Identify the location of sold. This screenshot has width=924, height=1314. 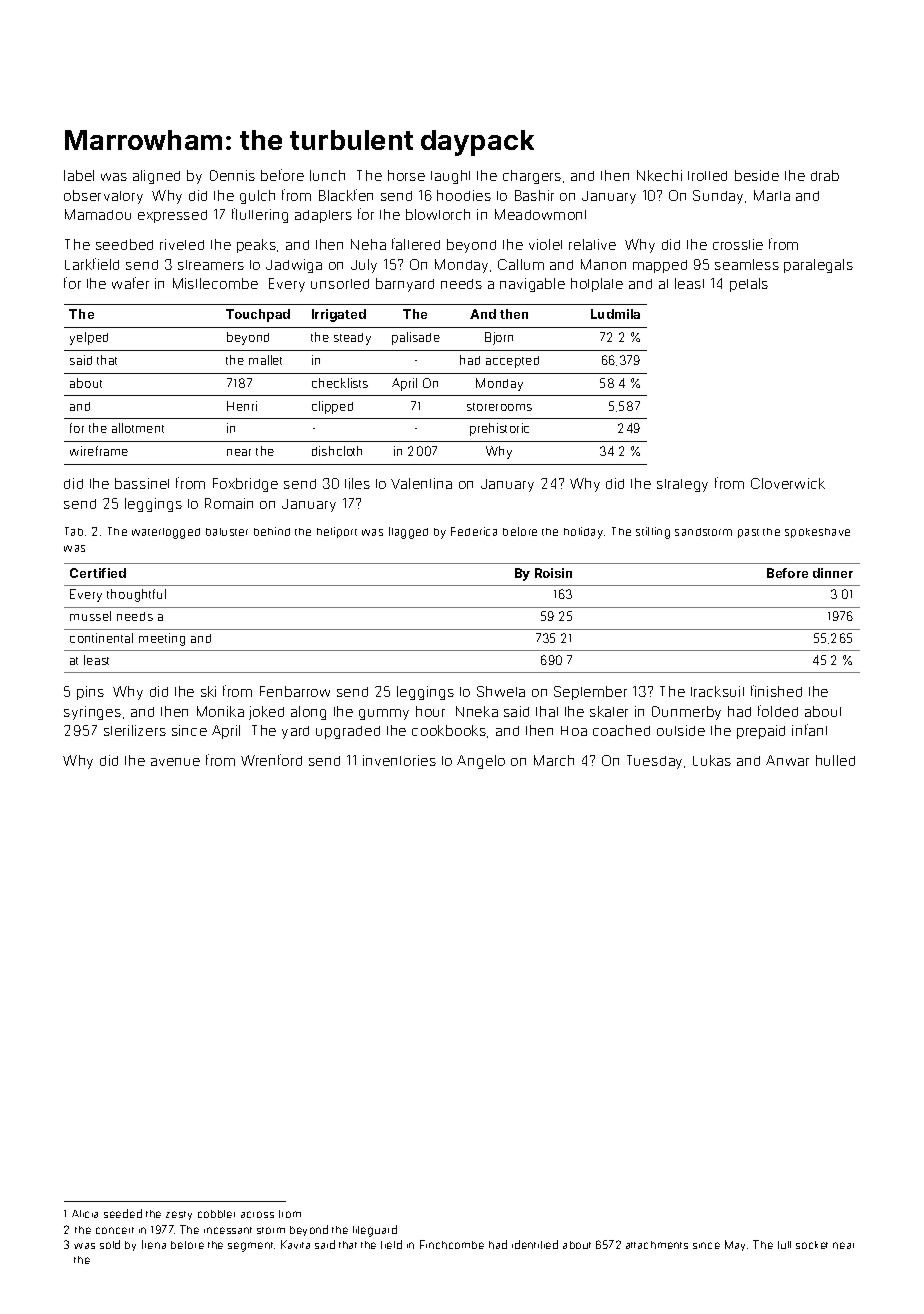
(110, 1244).
